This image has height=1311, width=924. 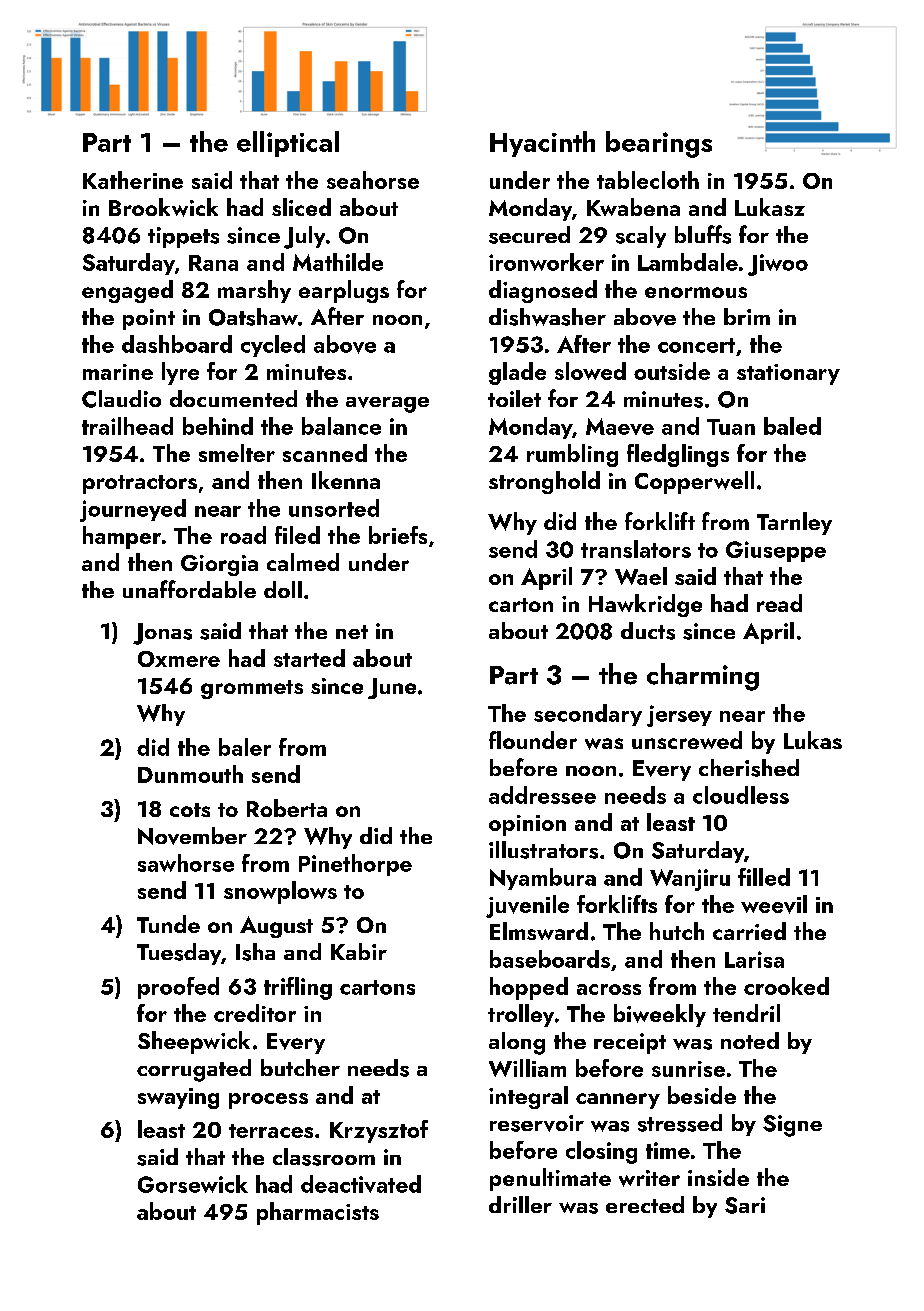 I want to click on grommets, so click(x=252, y=689).
